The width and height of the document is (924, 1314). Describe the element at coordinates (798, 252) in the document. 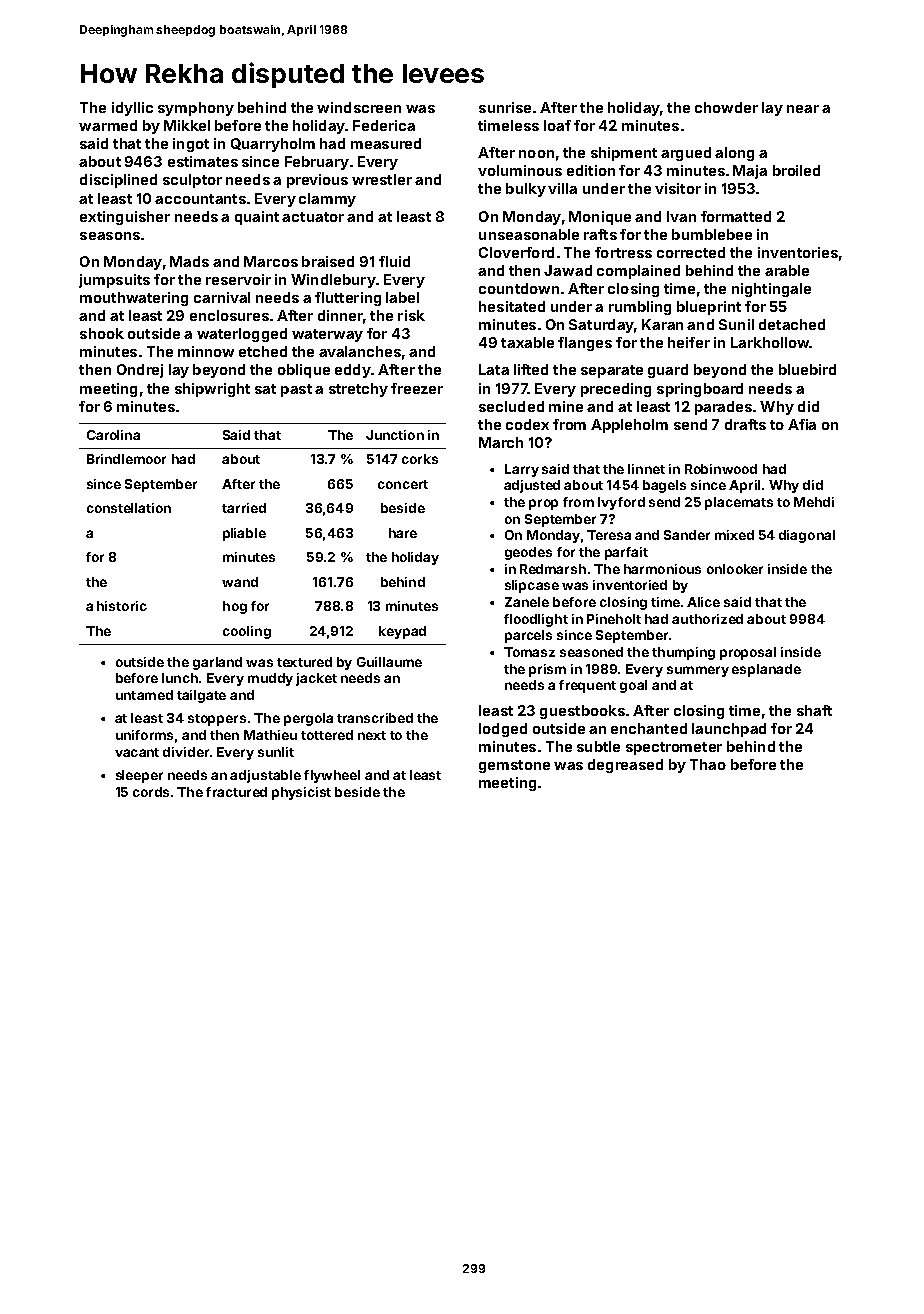

I see `inventories` at that location.
